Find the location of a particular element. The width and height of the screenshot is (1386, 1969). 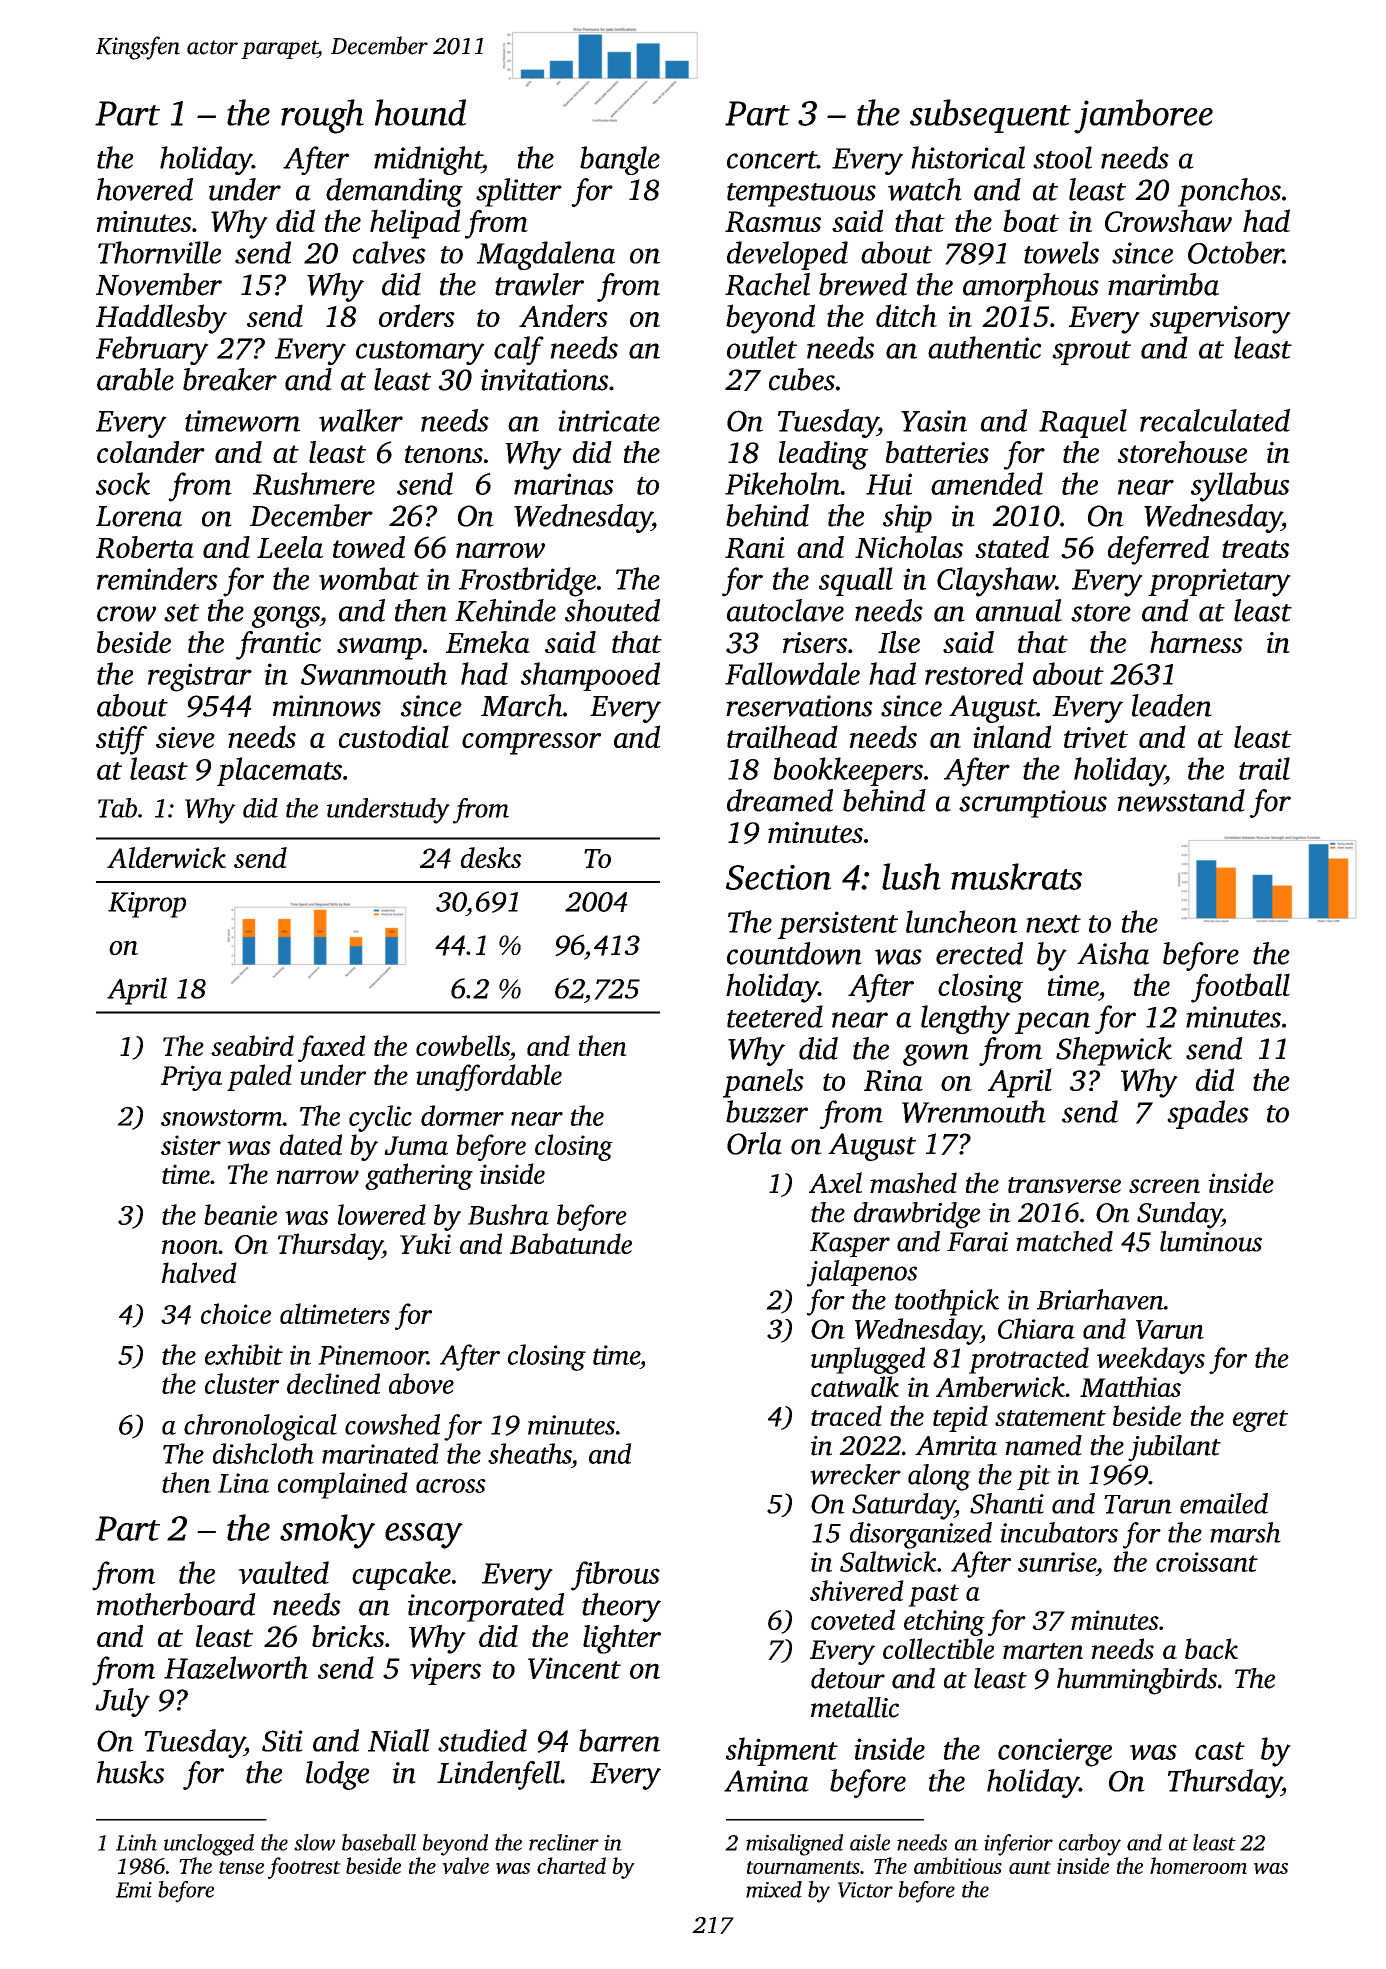

hovered is located at coordinates (145, 189).
